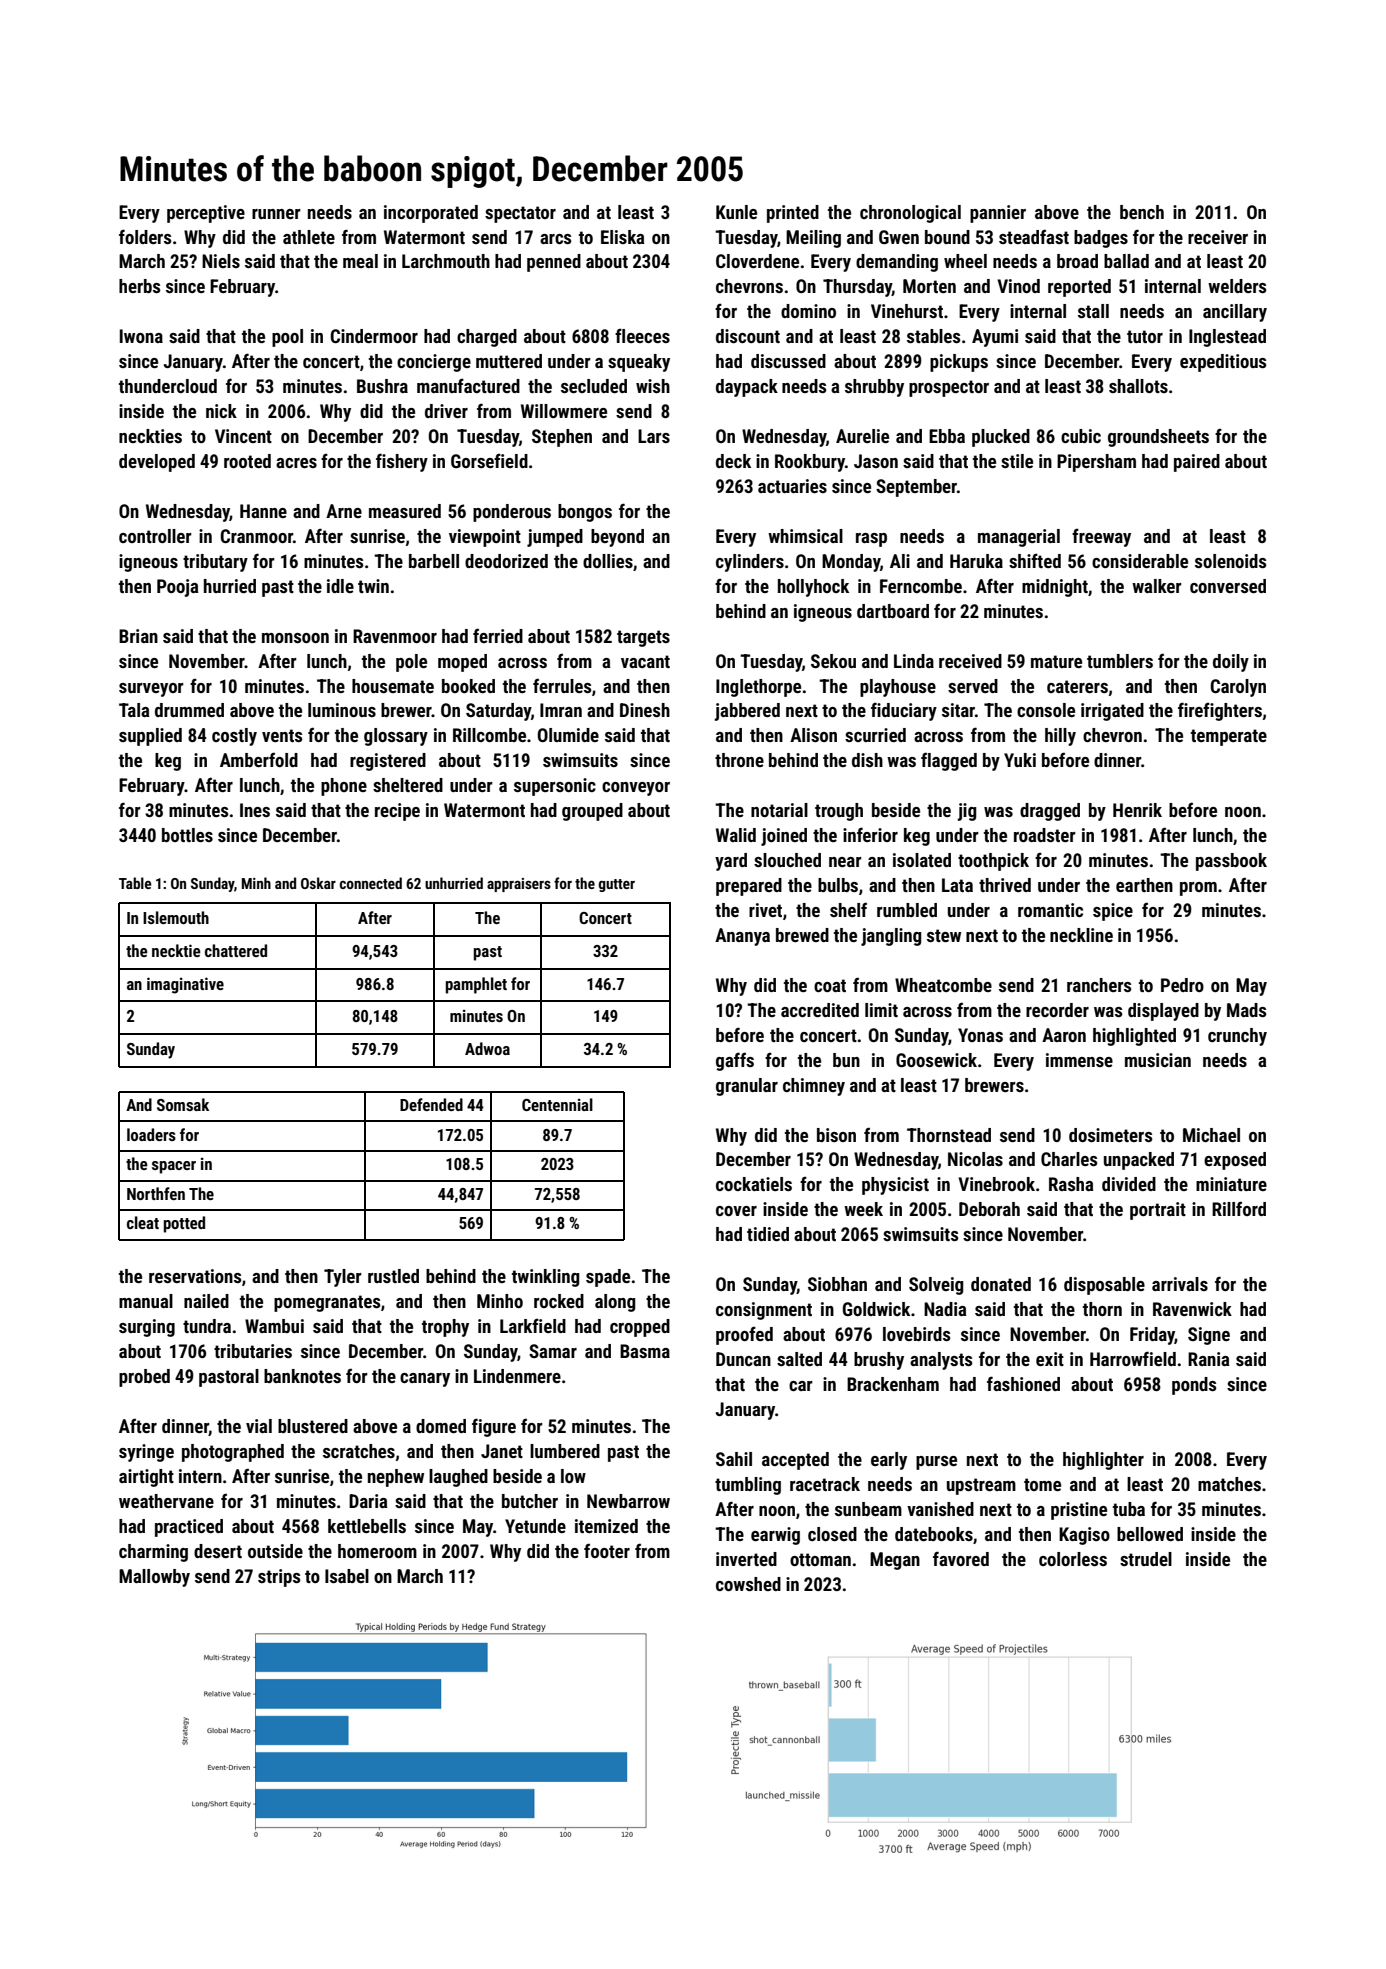 The height and width of the image is (1969, 1386). Describe the element at coordinates (1218, 237) in the image. I see `receiver` at that location.
